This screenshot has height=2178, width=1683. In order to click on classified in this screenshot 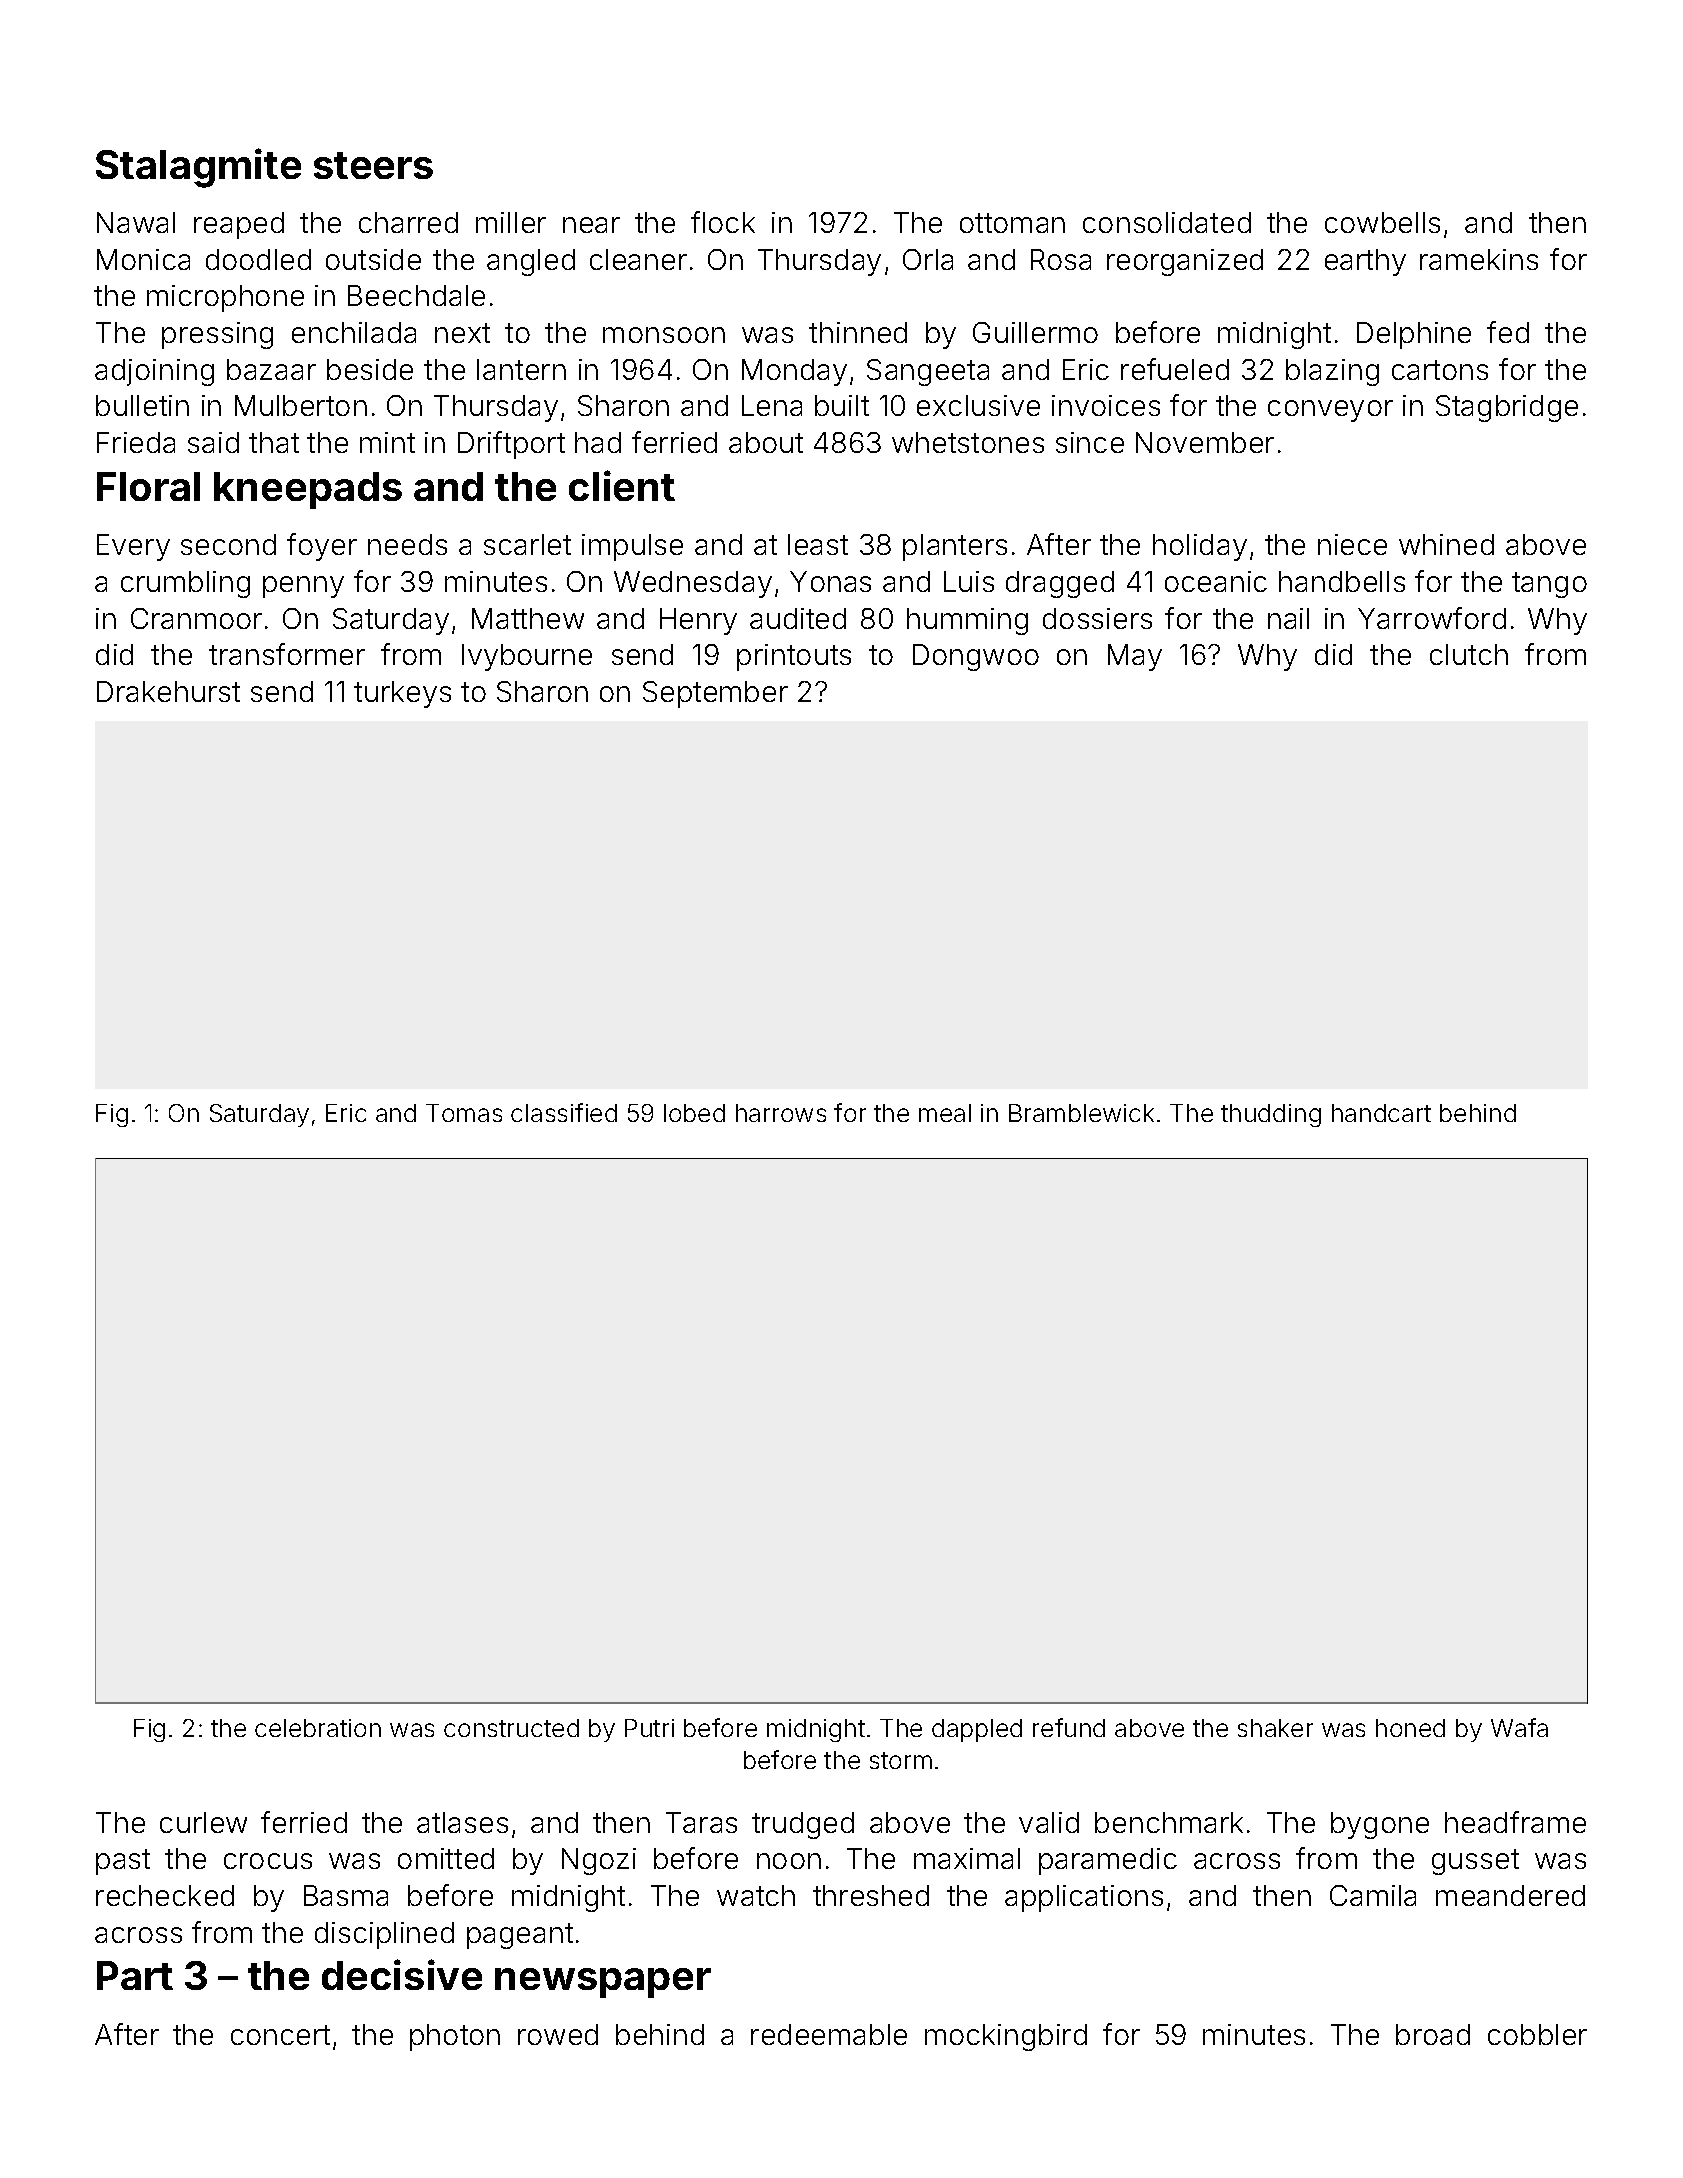, I will do `click(564, 1112)`.
